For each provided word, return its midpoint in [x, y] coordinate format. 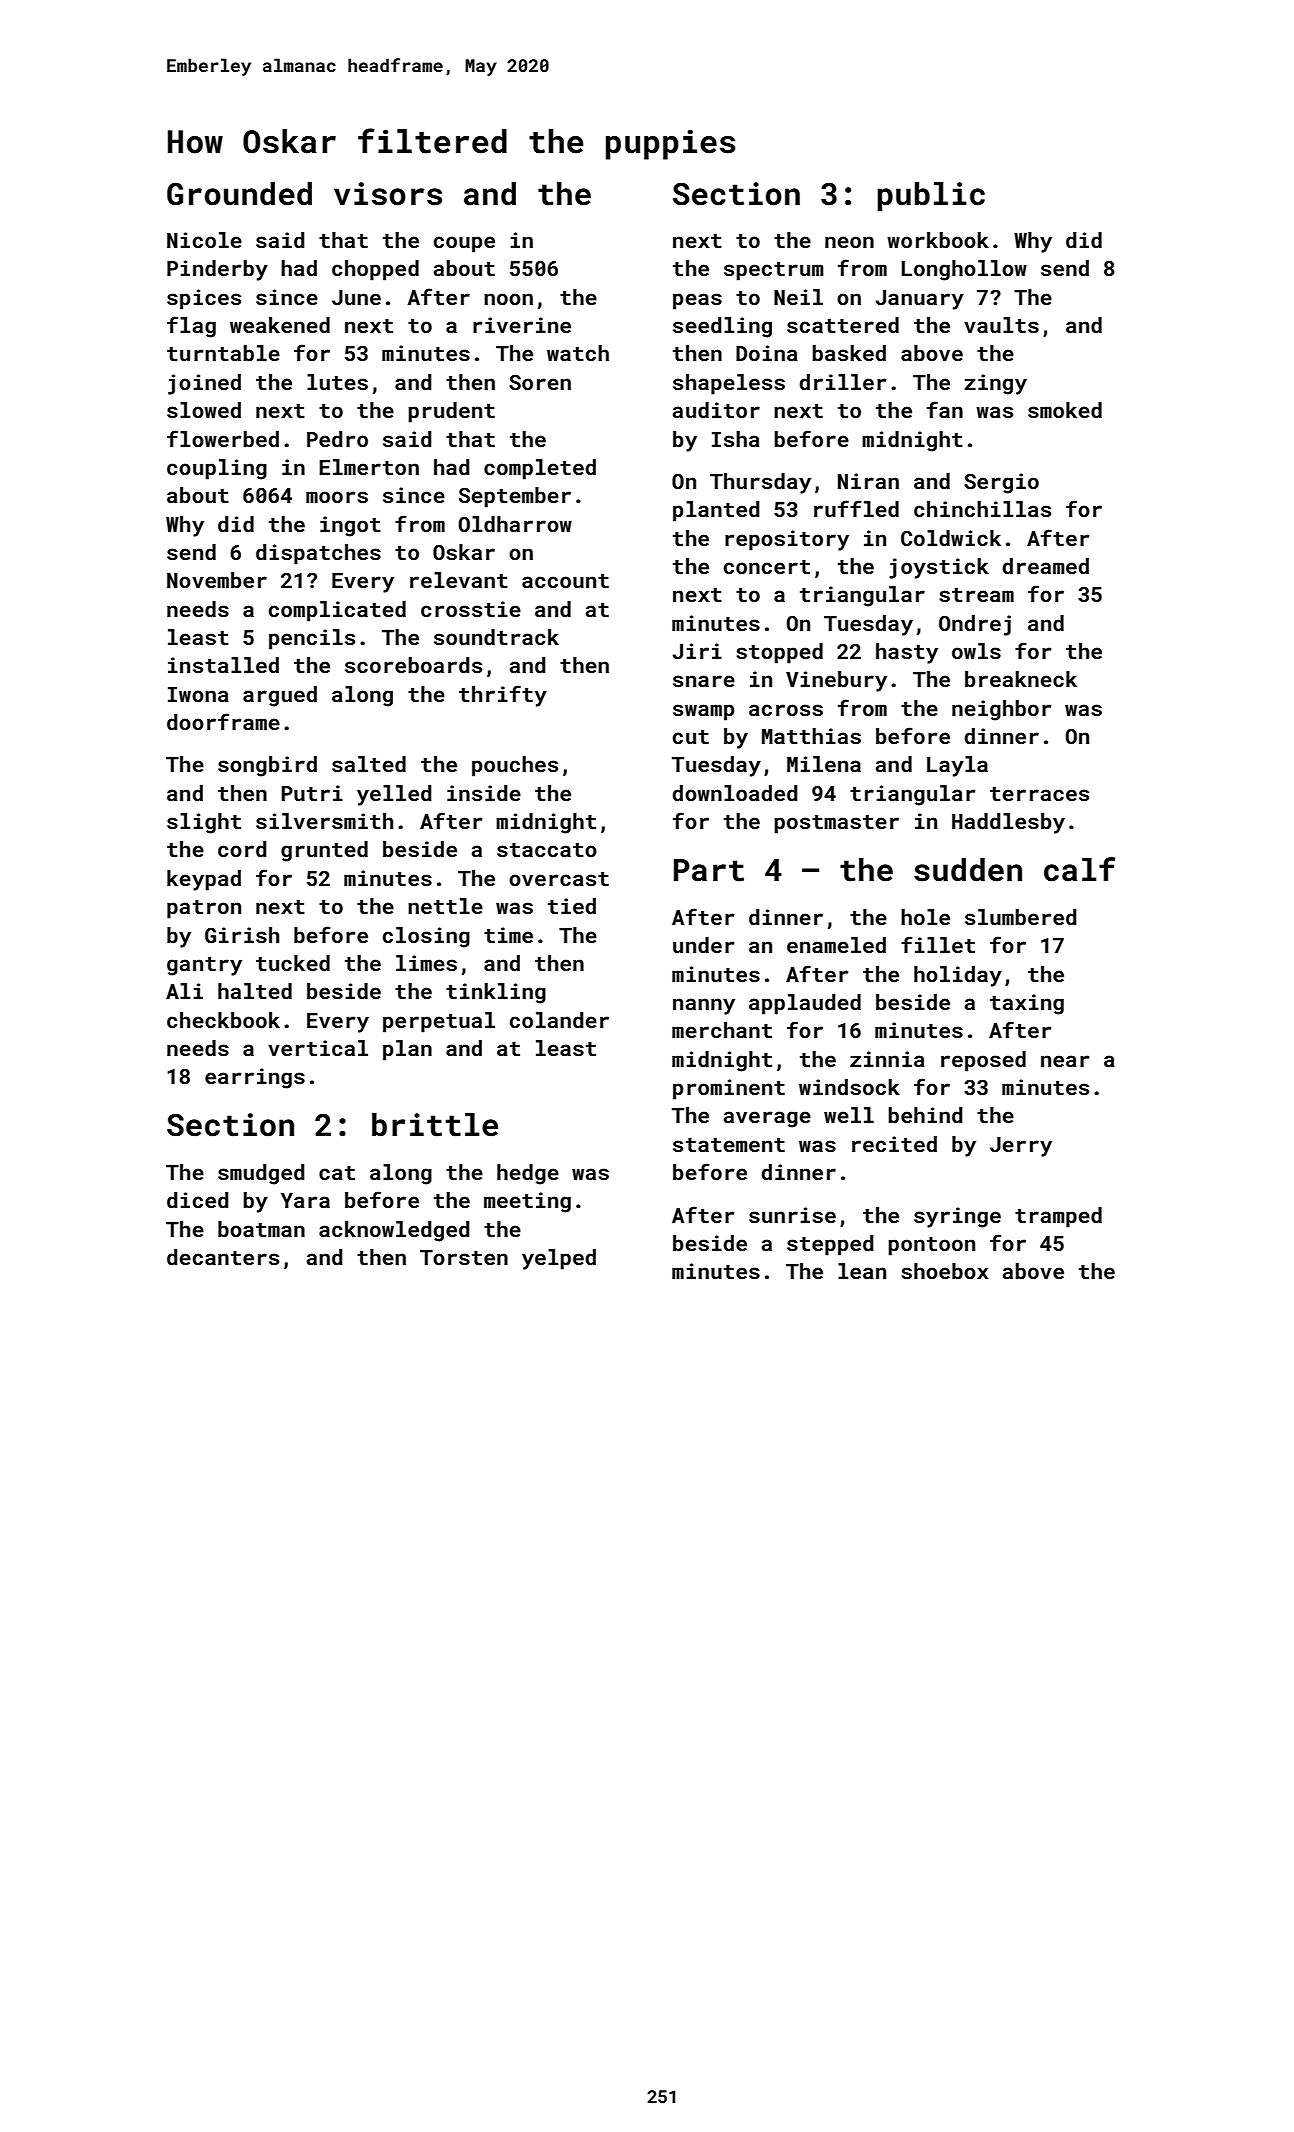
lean [862, 1271]
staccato [547, 850]
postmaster [836, 824]
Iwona [198, 694]
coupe [464, 244]
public [931, 197]
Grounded [239, 194]
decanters [223, 1257]
